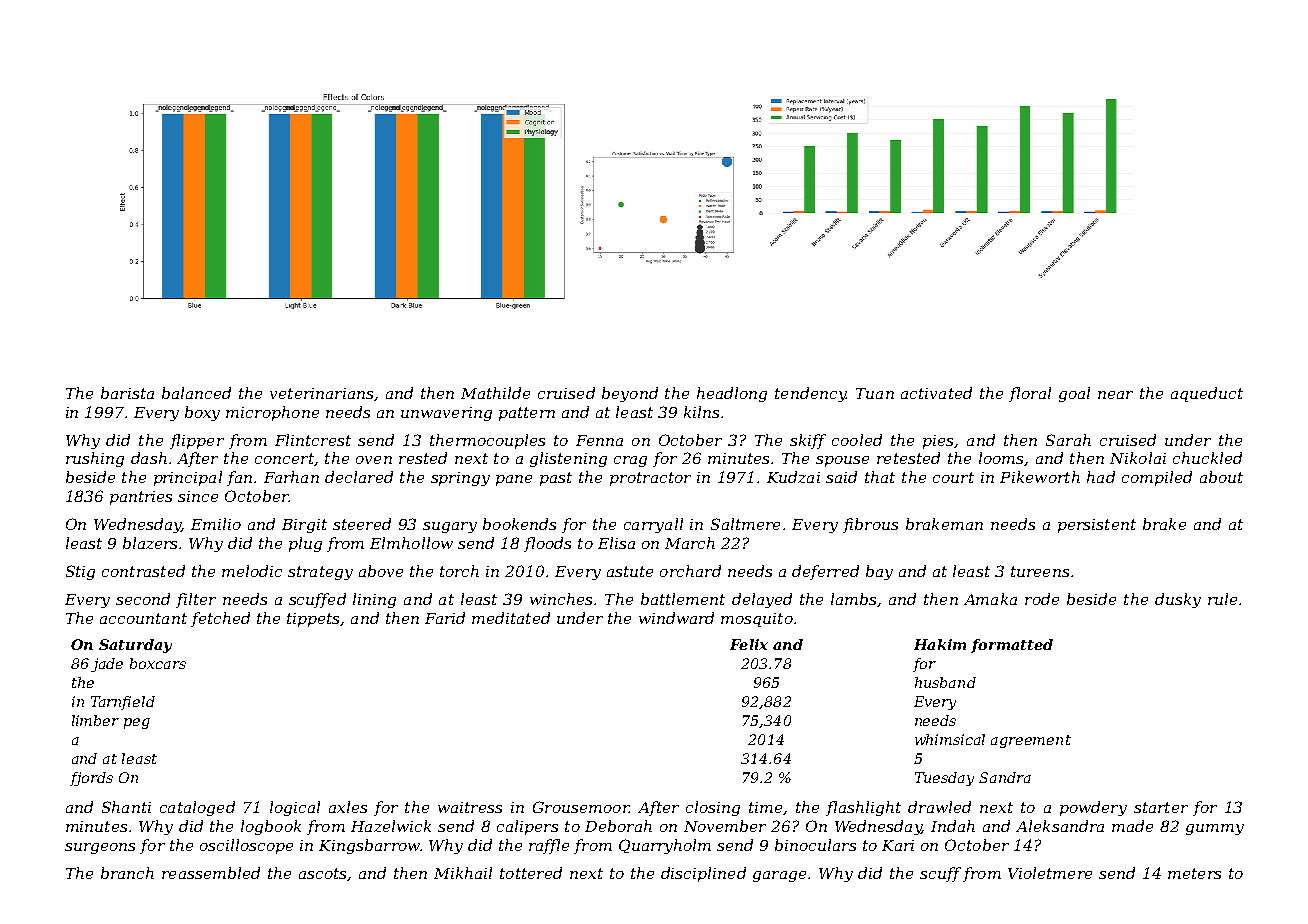  I want to click on winches, so click(561, 599).
